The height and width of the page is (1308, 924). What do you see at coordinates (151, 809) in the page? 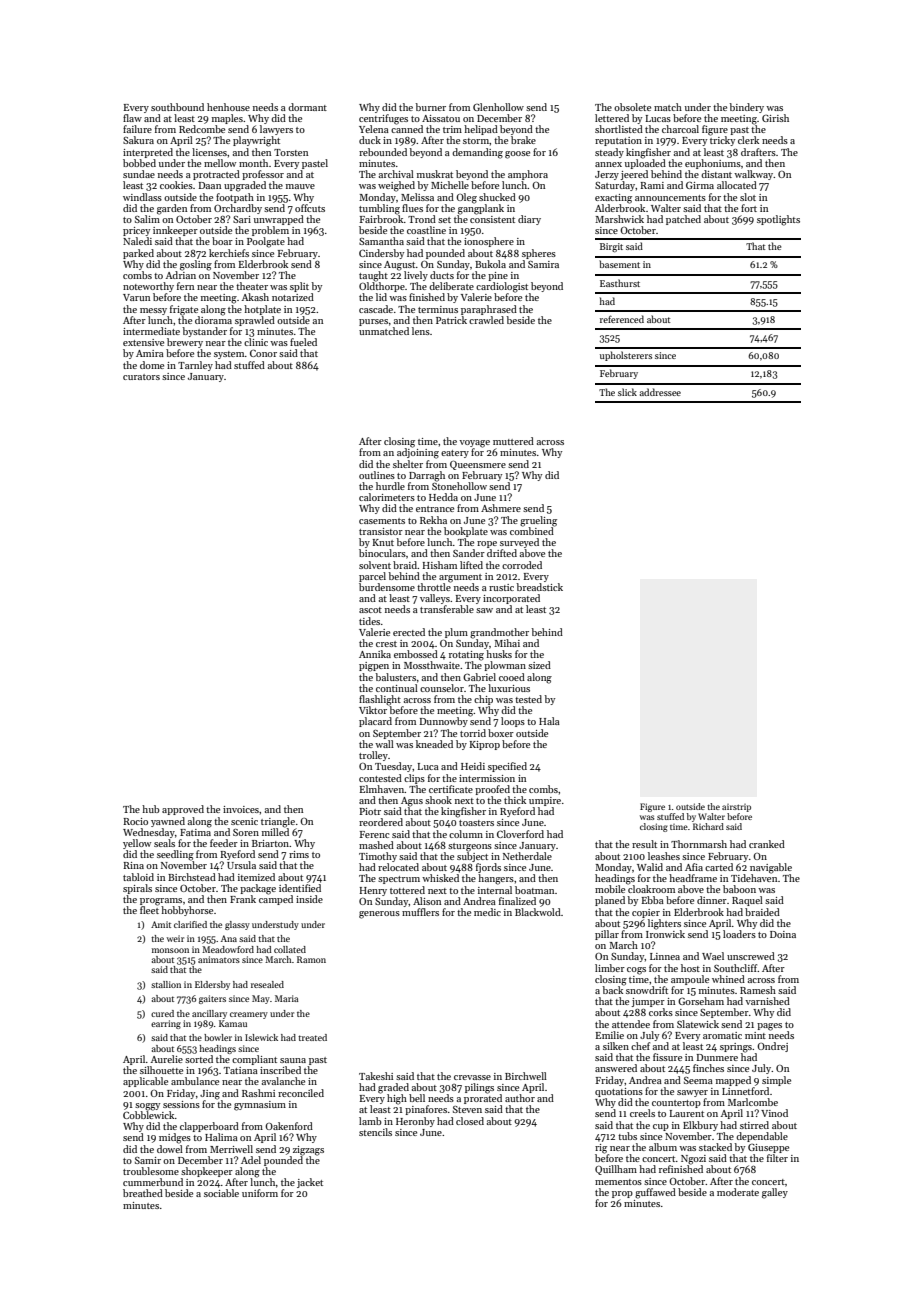
I see `hub` at bounding box center [151, 809].
